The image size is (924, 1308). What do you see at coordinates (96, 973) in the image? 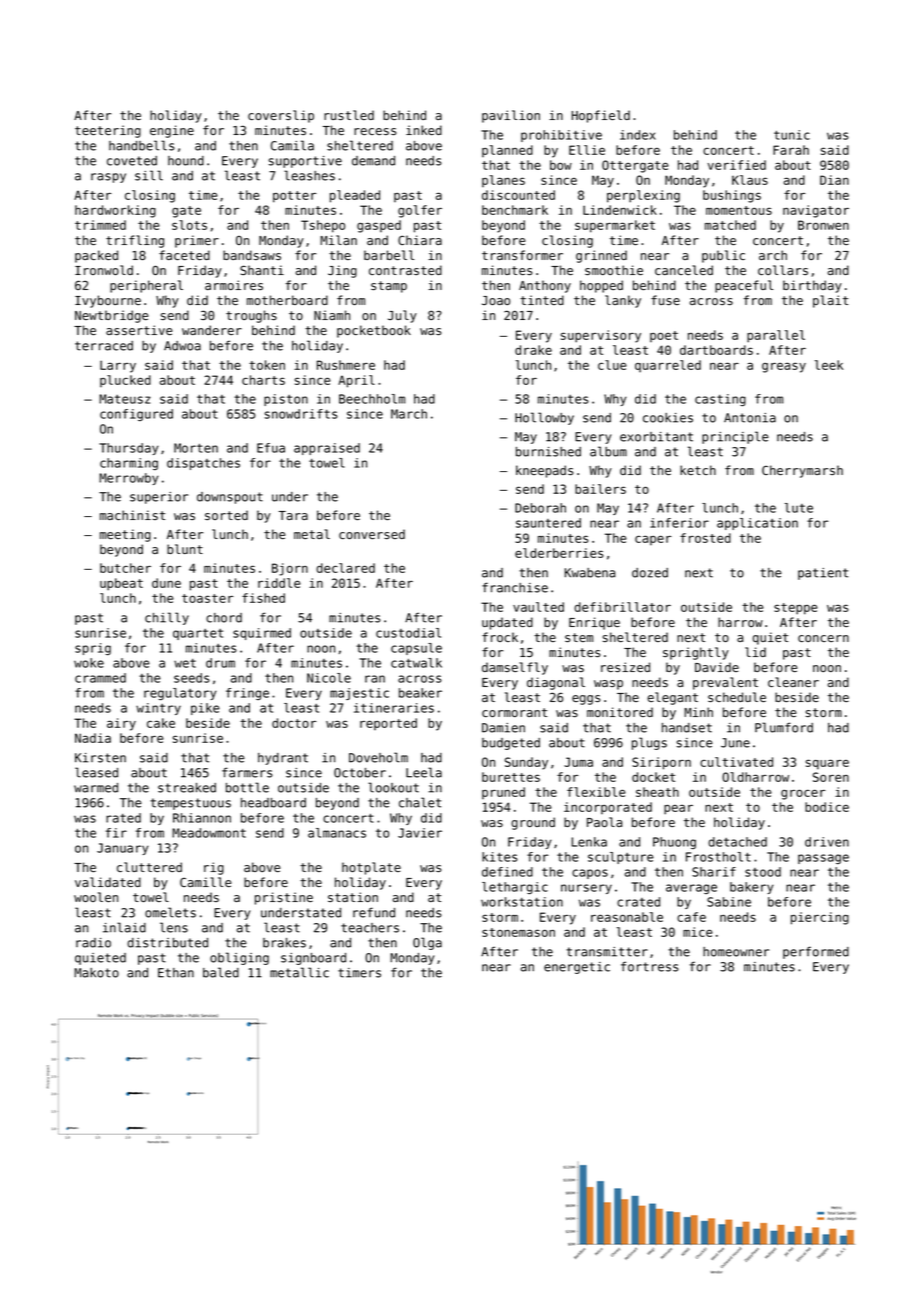
I see `Makoto` at bounding box center [96, 973].
